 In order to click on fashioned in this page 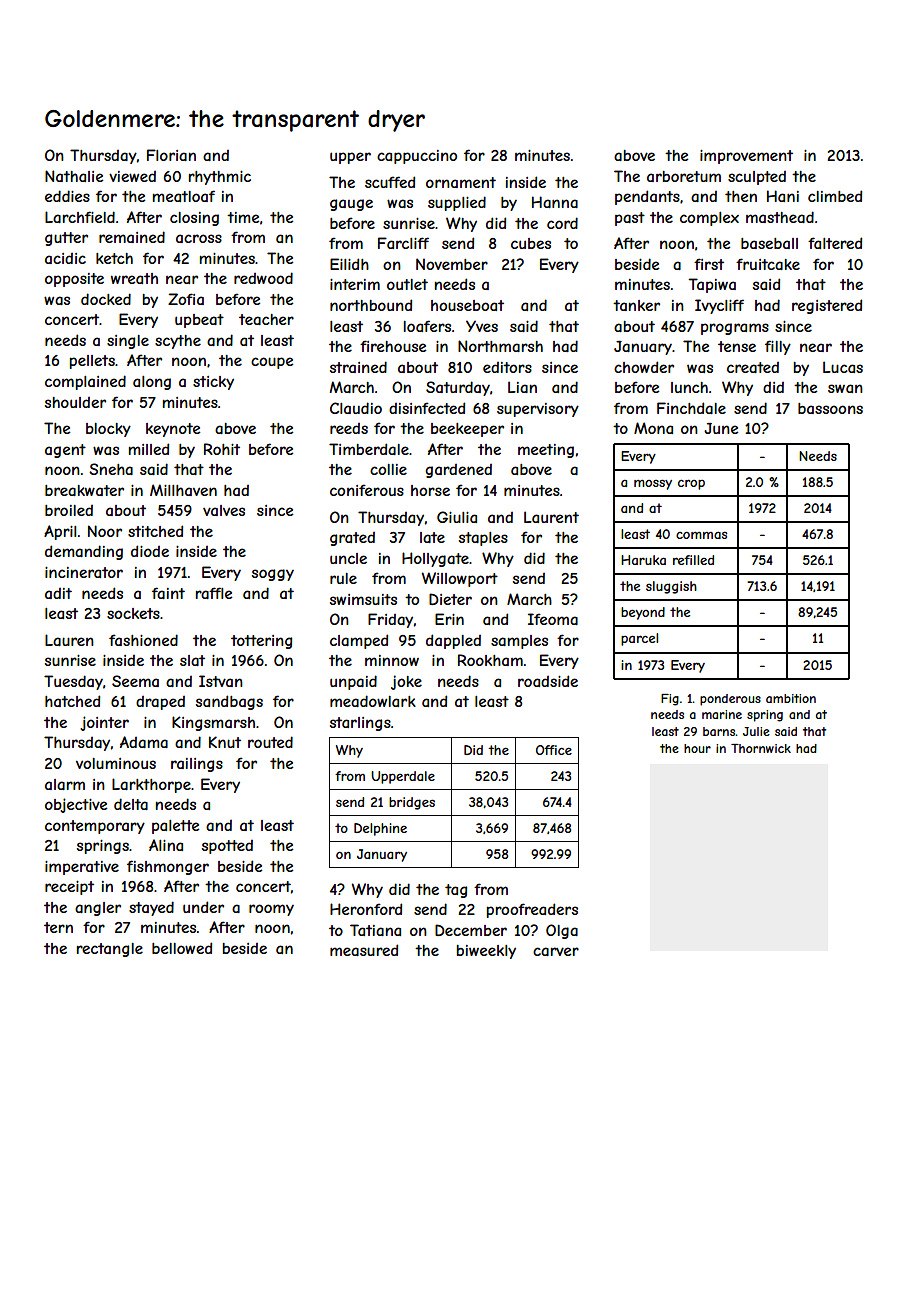, I will do `click(143, 640)`.
